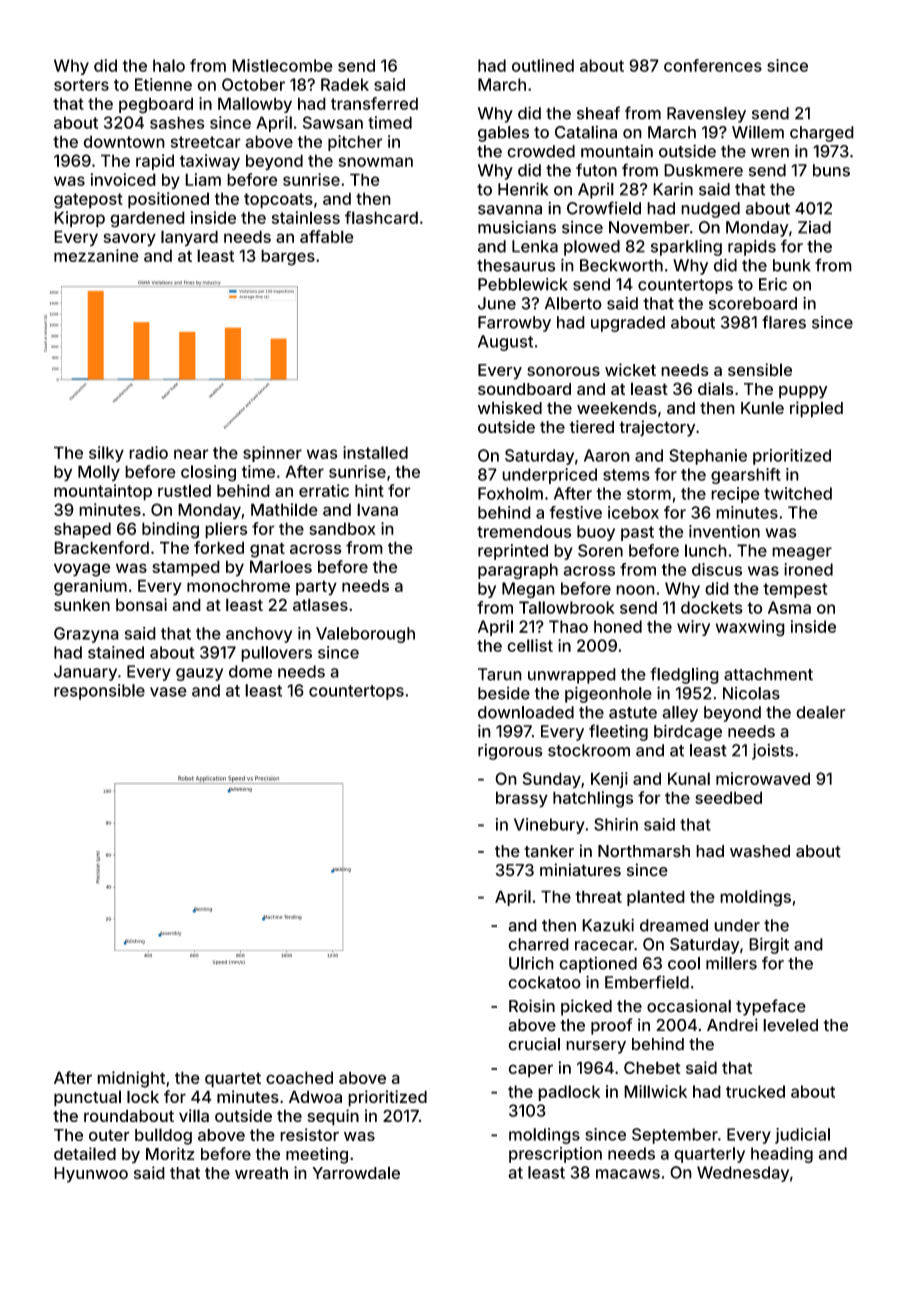  What do you see at coordinates (233, 1080) in the image?
I see `quartet` at bounding box center [233, 1080].
